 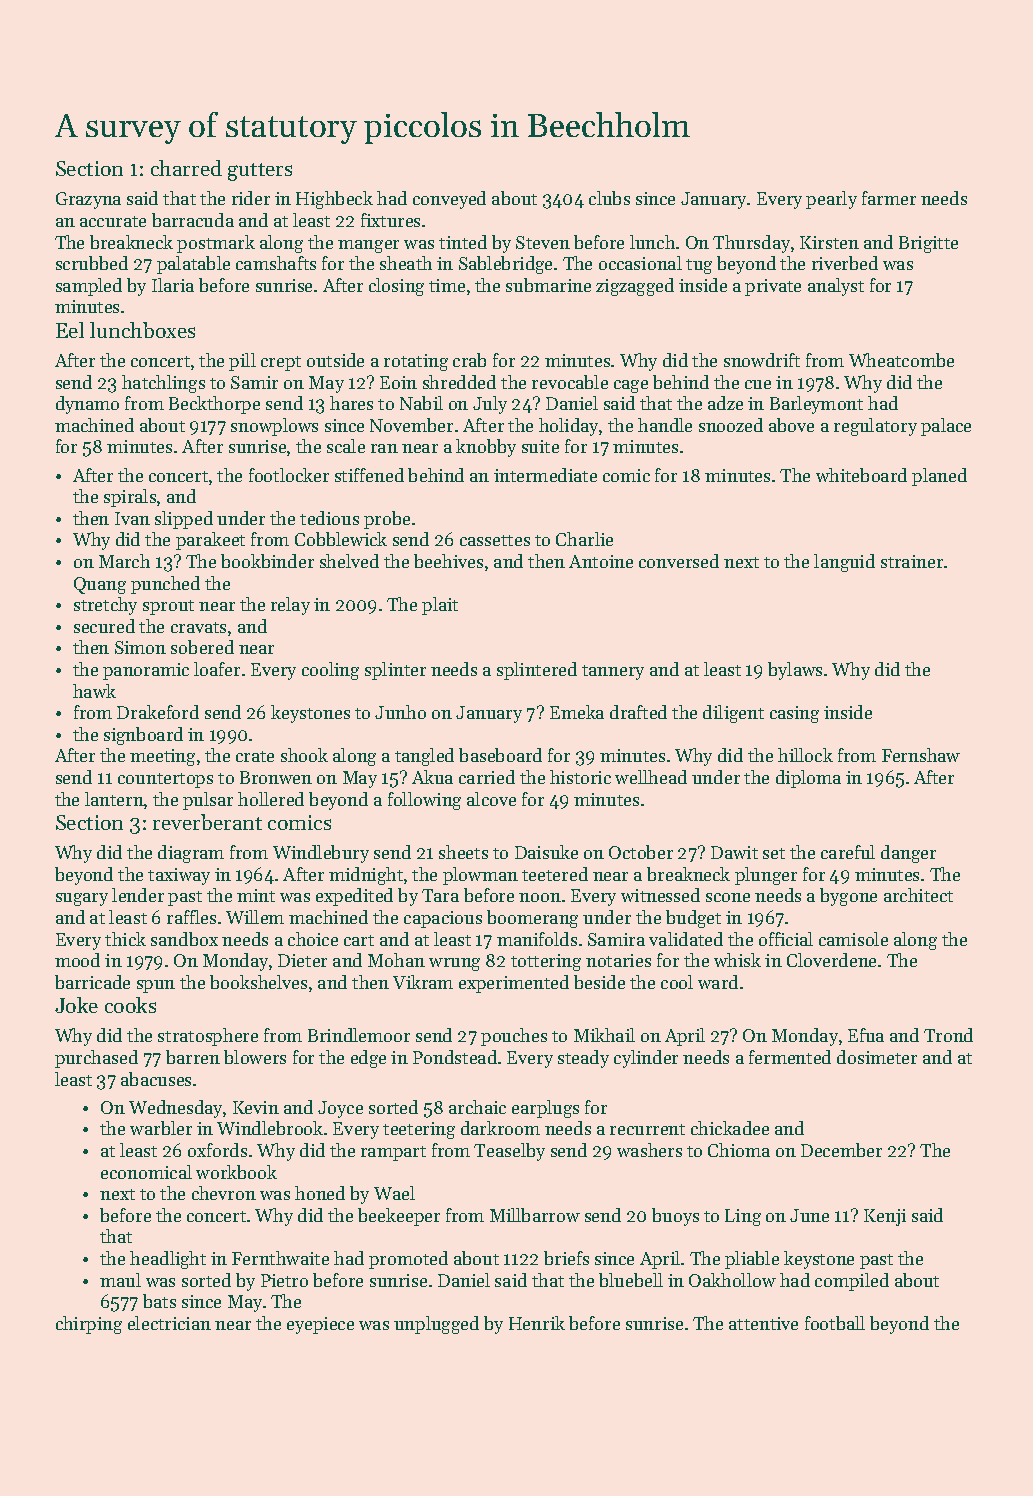 What do you see at coordinates (786, 939) in the page?
I see `official` at bounding box center [786, 939].
